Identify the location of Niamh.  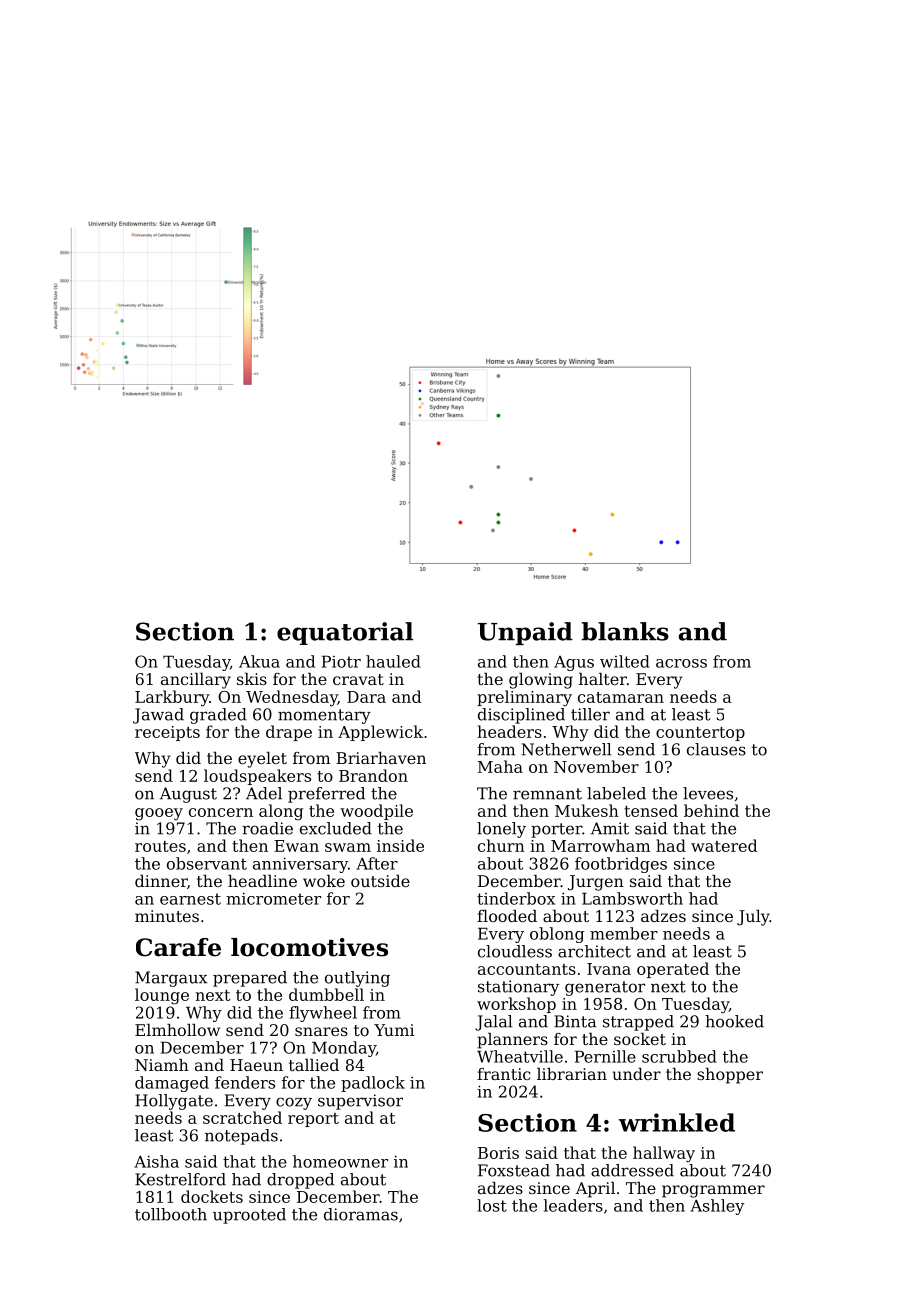
(162, 1065).
